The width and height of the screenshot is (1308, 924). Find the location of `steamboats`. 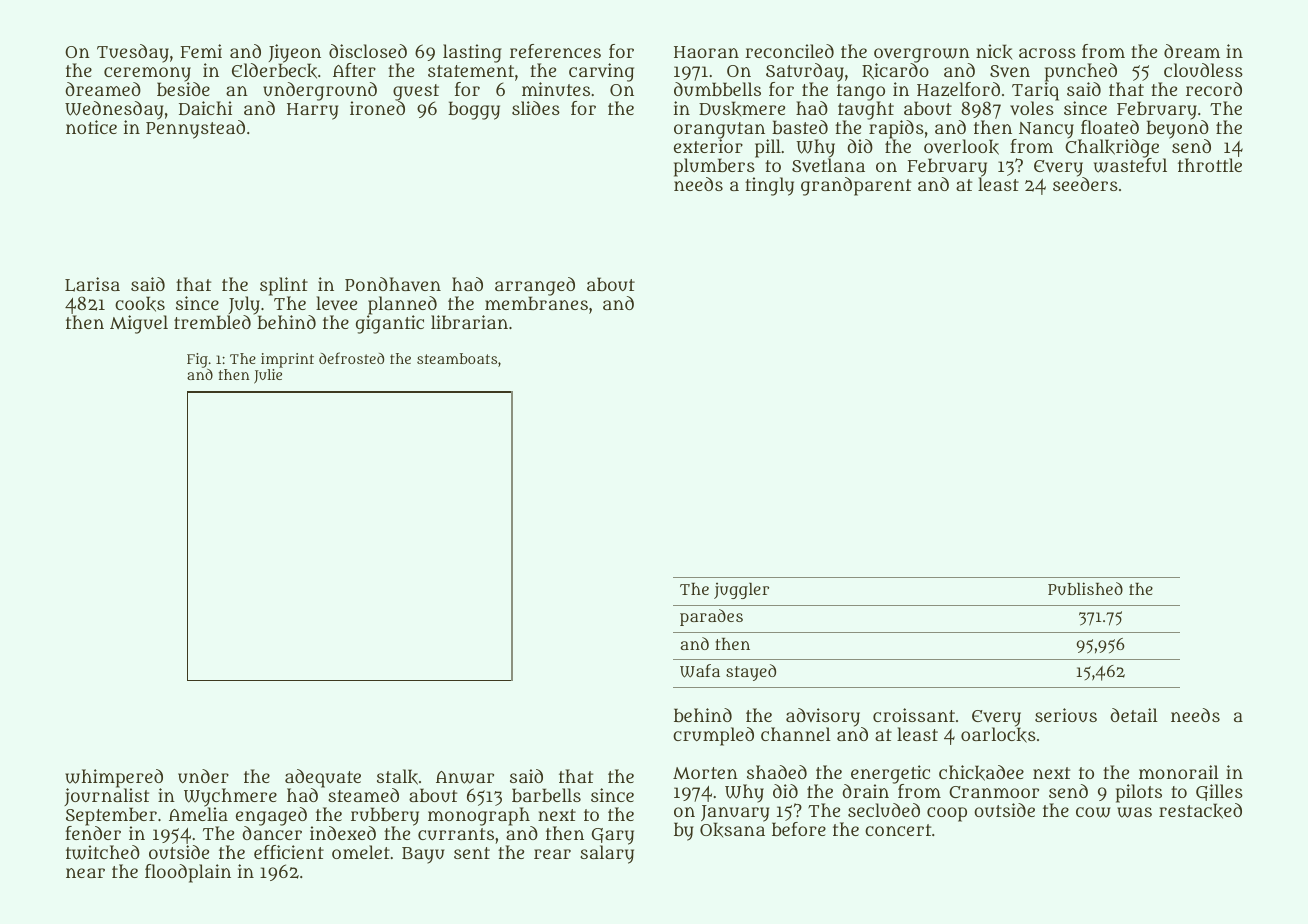

steamboats is located at coordinates (457, 358).
